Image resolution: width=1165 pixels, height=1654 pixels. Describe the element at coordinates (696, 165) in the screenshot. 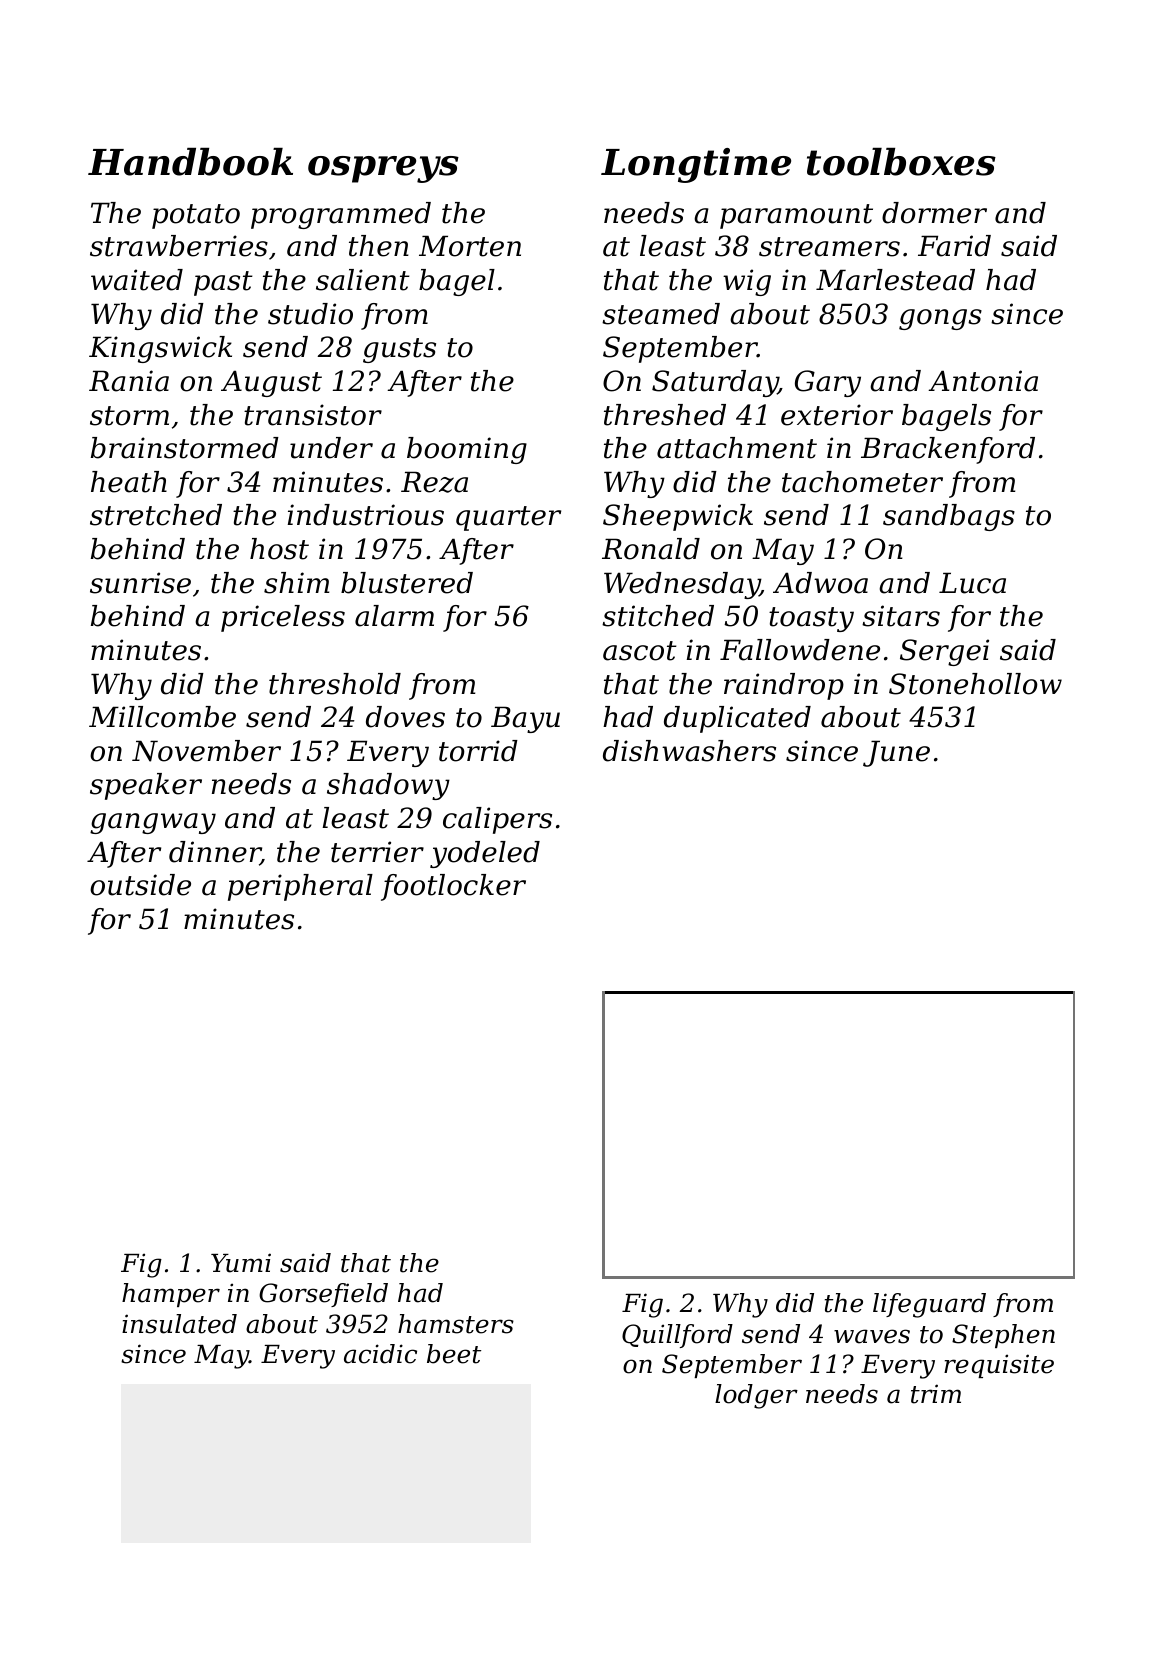

I see `Longtime` at that location.
